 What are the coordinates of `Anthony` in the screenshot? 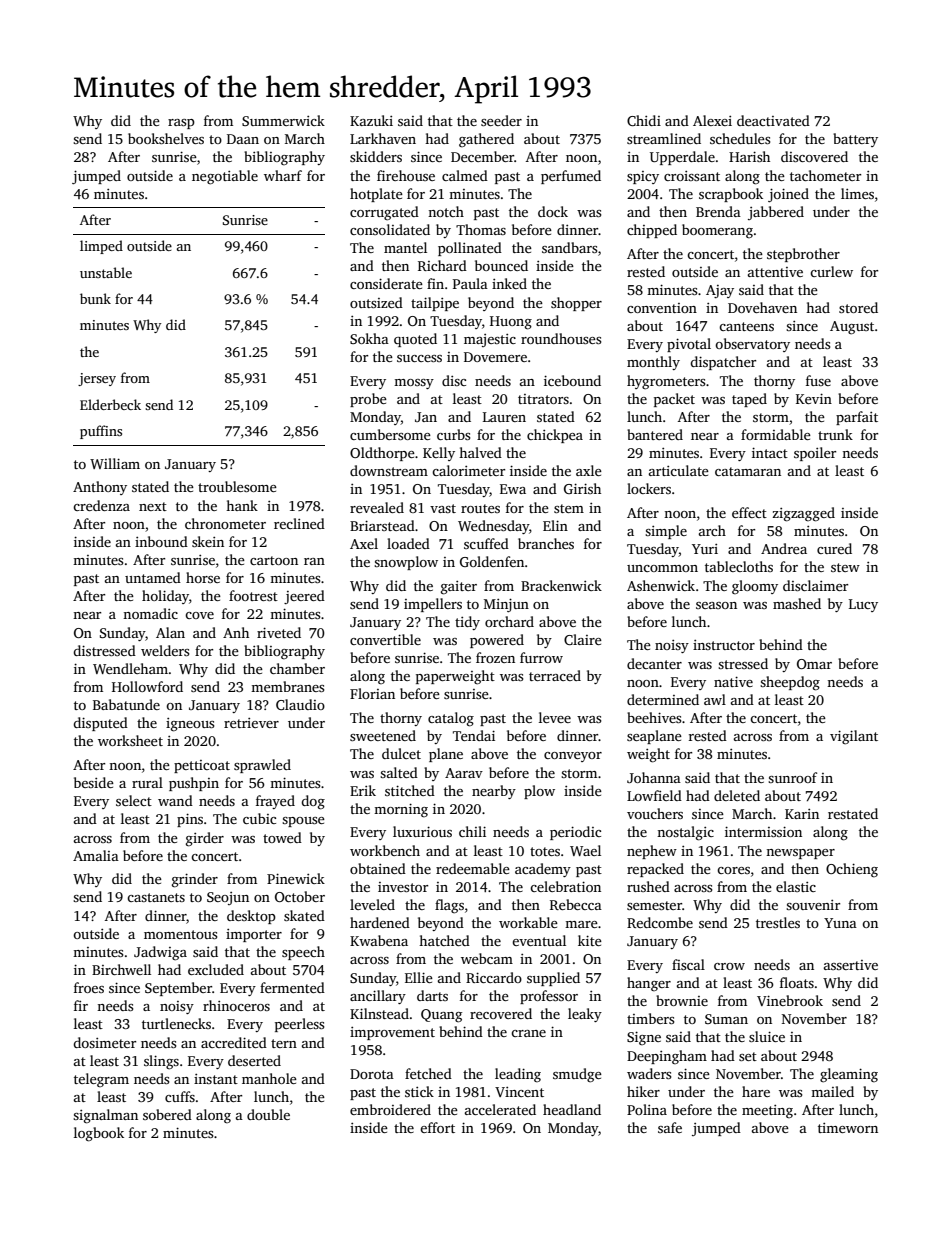 It's located at (100, 488).
